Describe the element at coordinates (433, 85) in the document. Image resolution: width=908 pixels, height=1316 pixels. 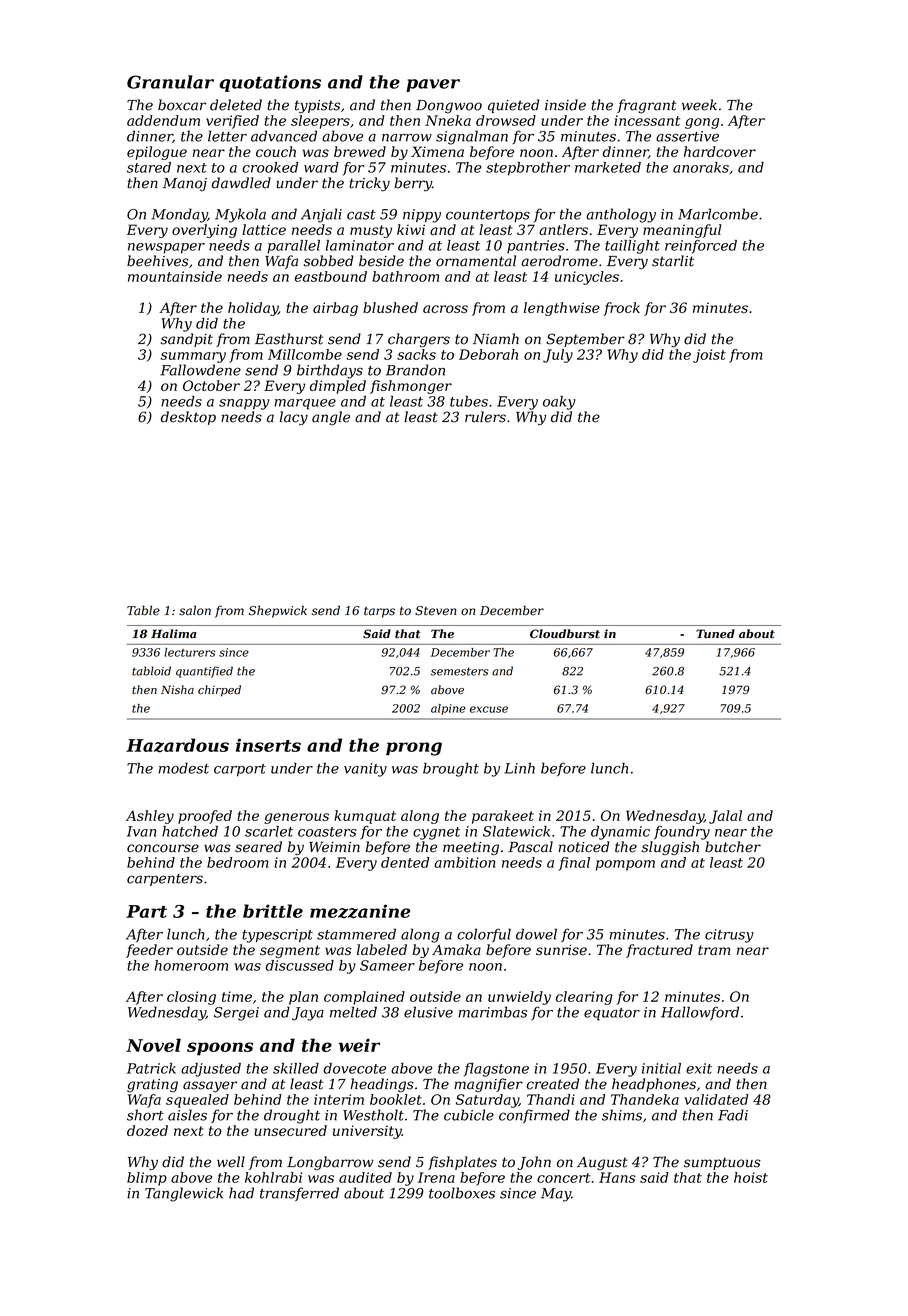
I see `paver` at that location.
